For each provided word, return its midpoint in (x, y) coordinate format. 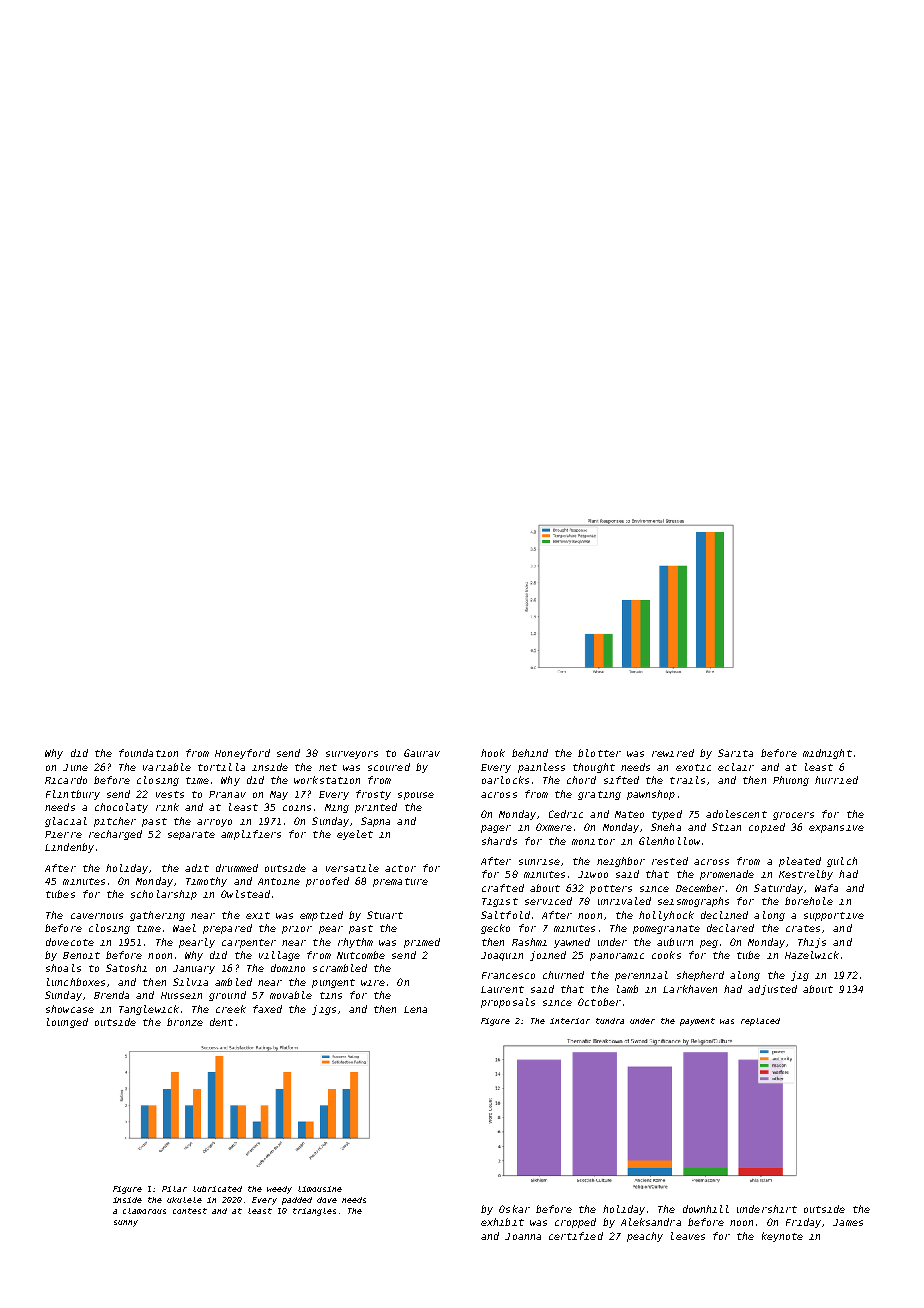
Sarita (735, 753)
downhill (706, 1209)
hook (493, 753)
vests (170, 794)
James (848, 1222)
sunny (126, 1223)
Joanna (523, 1236)
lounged (67, 1023)
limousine (320, 1189)
